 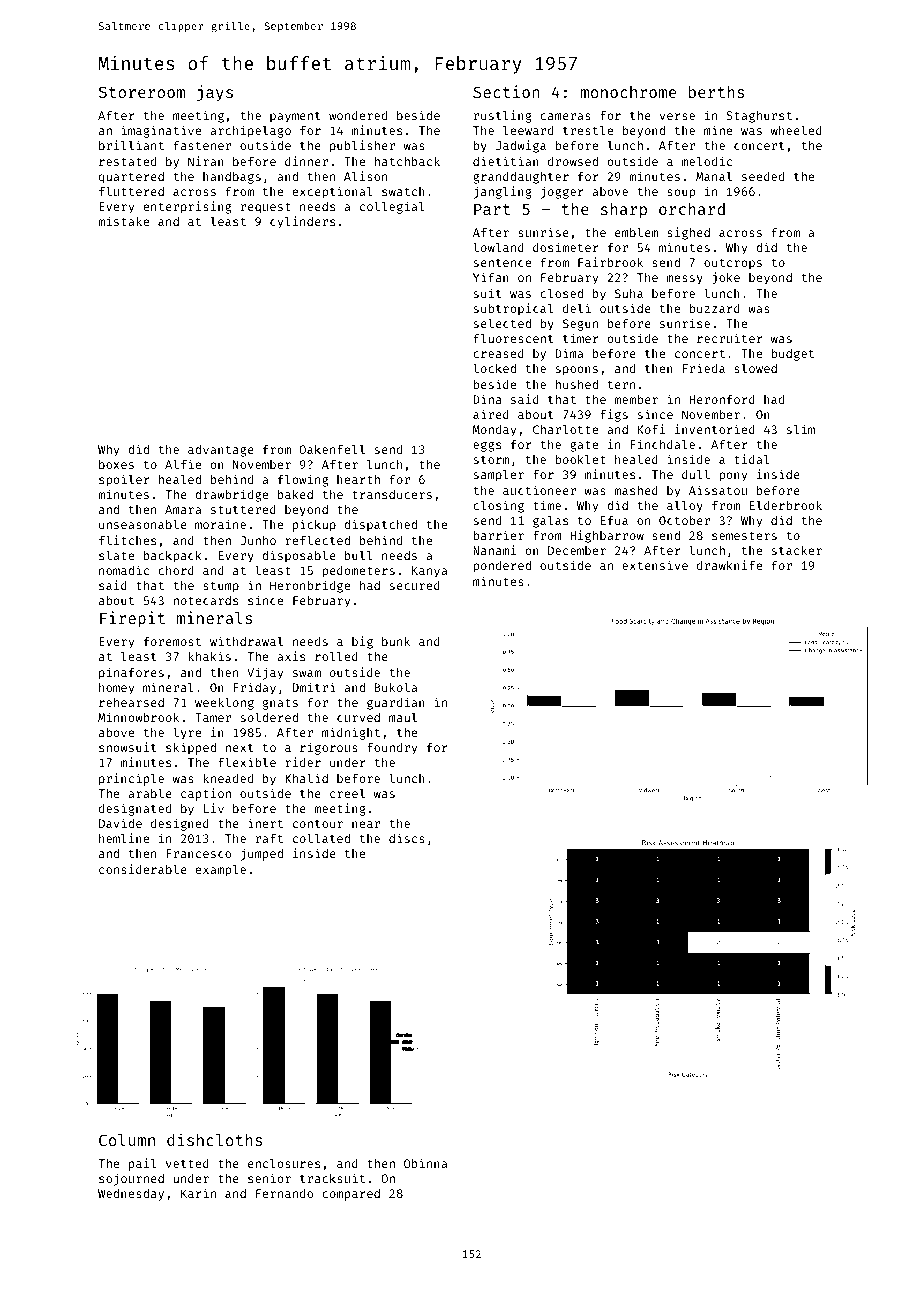 What do you see at coordinates (565, 116) in the page?
I see `cameras` at bounding box center [565, 116].
